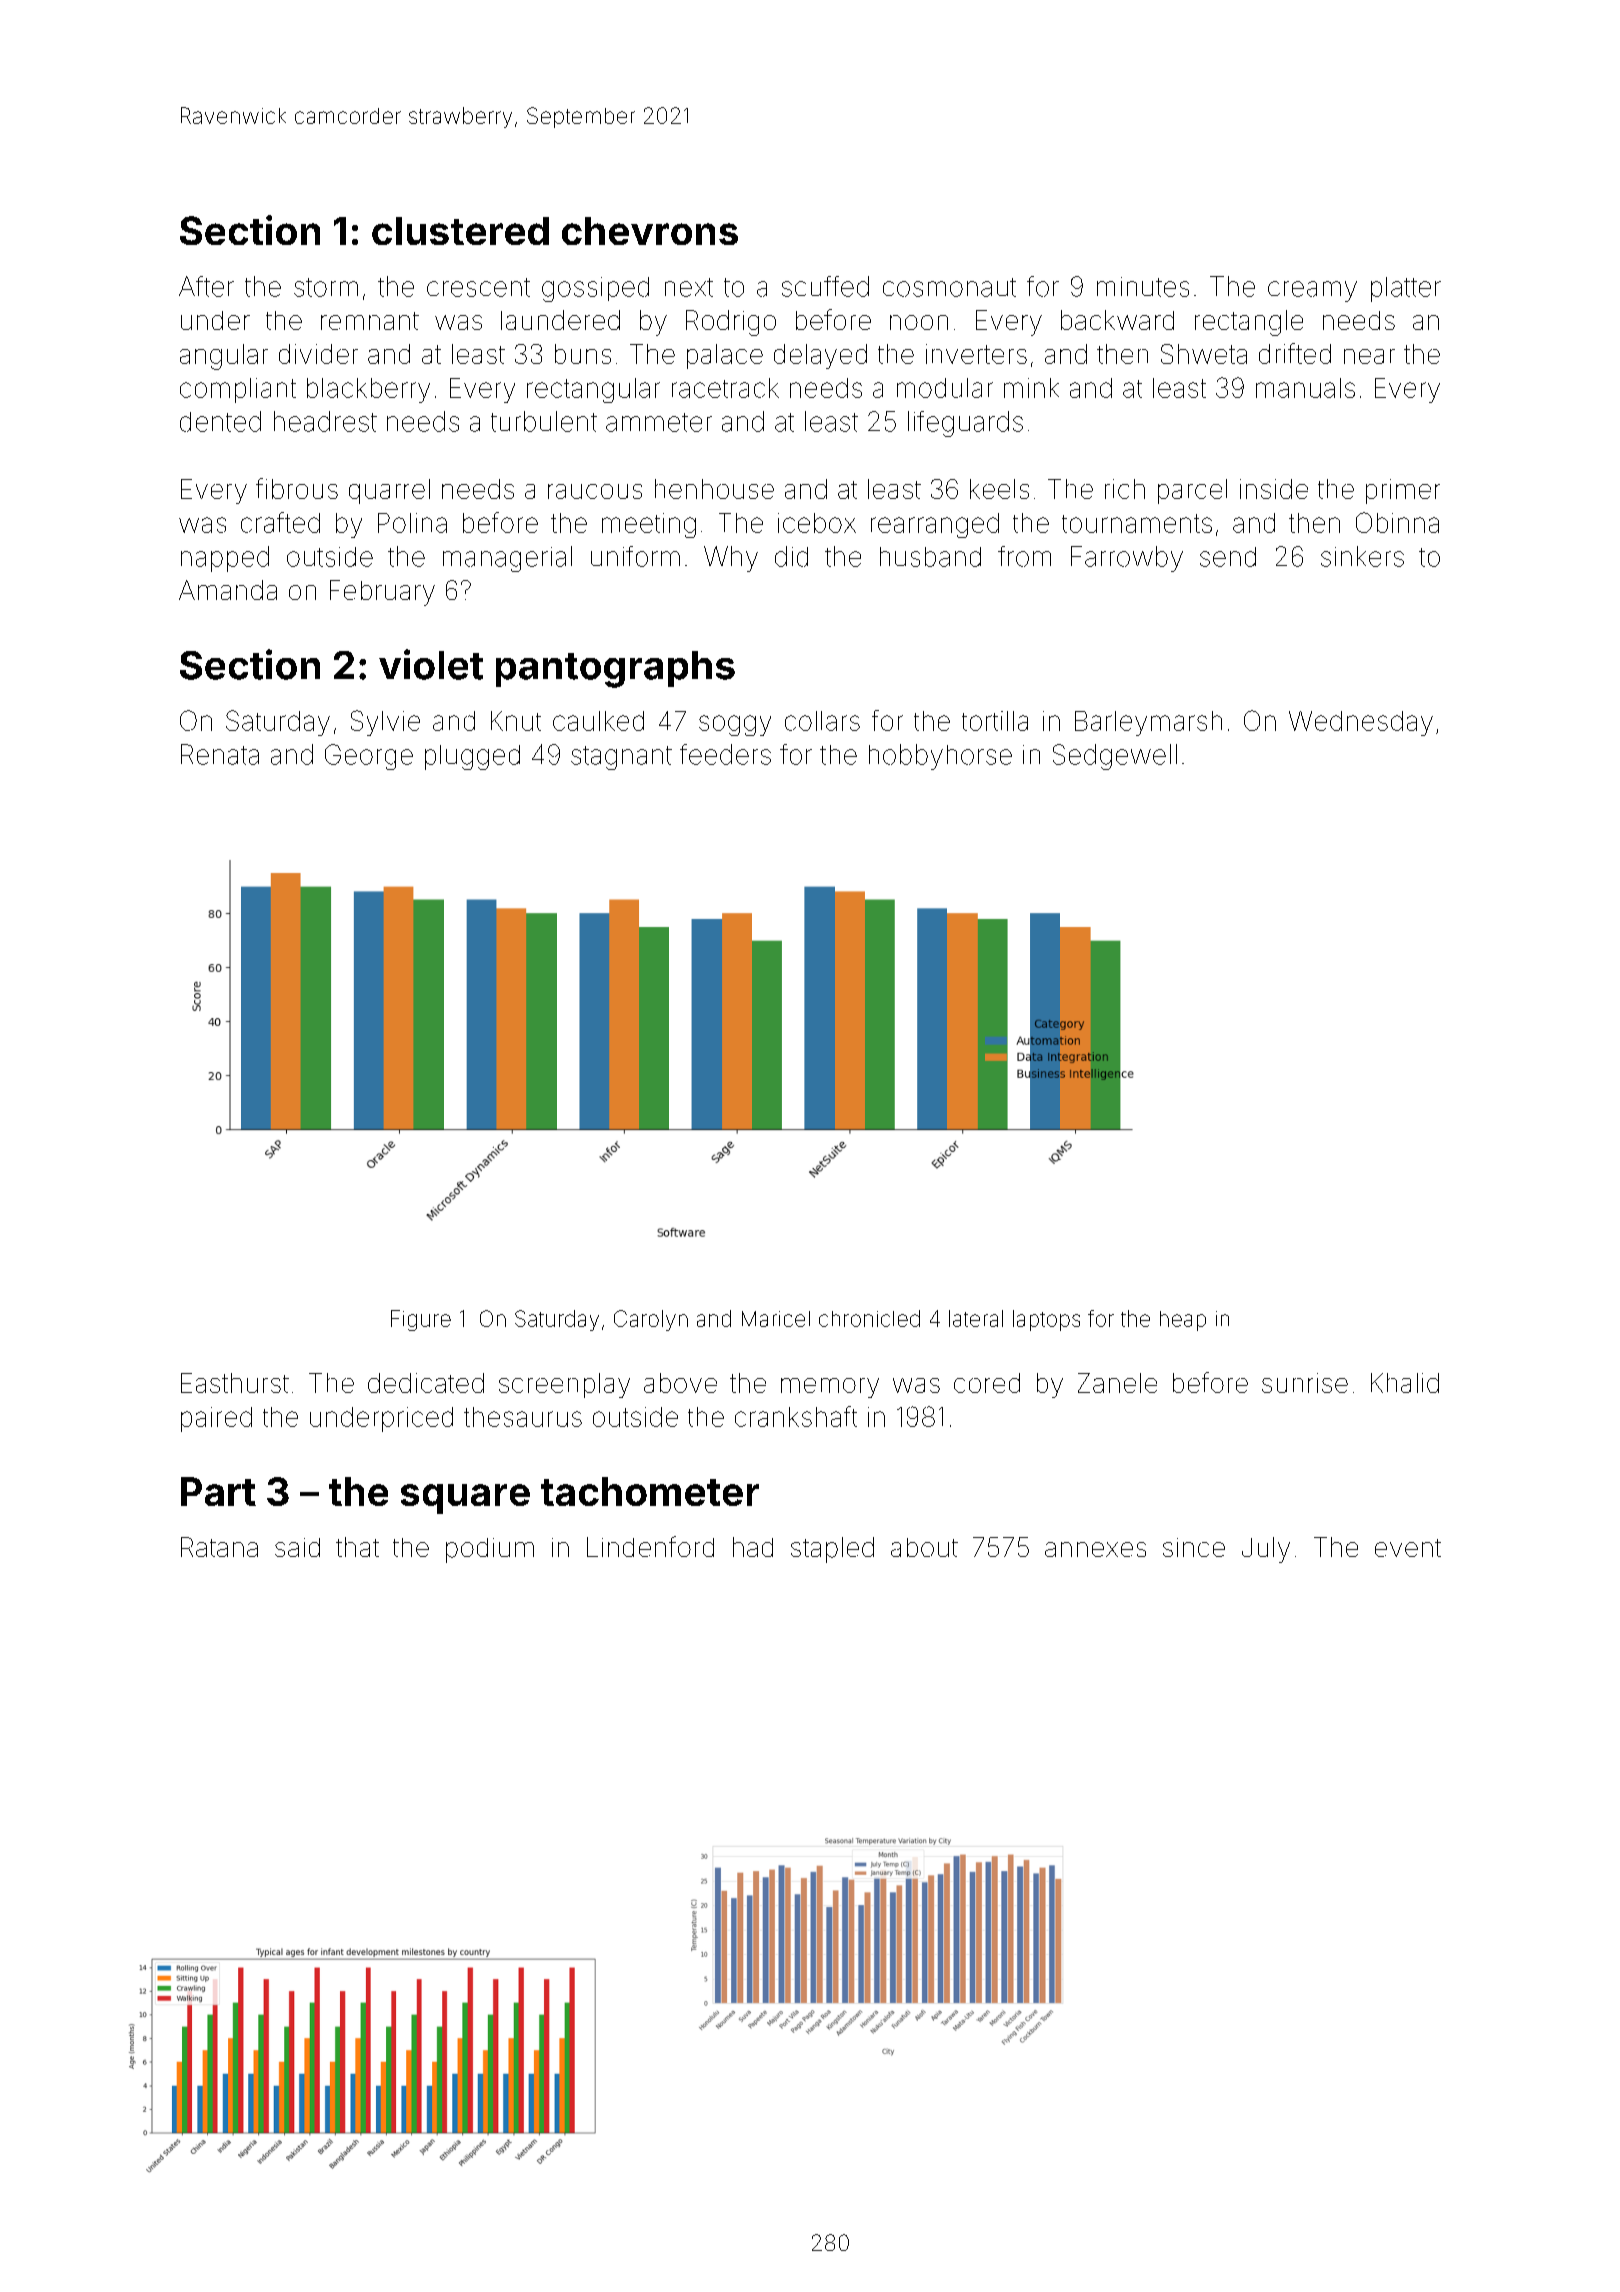 This page has width=1620, height=2292. Describe the element at coordinates (460, 231) in the page. I see `clustered` at that location.
